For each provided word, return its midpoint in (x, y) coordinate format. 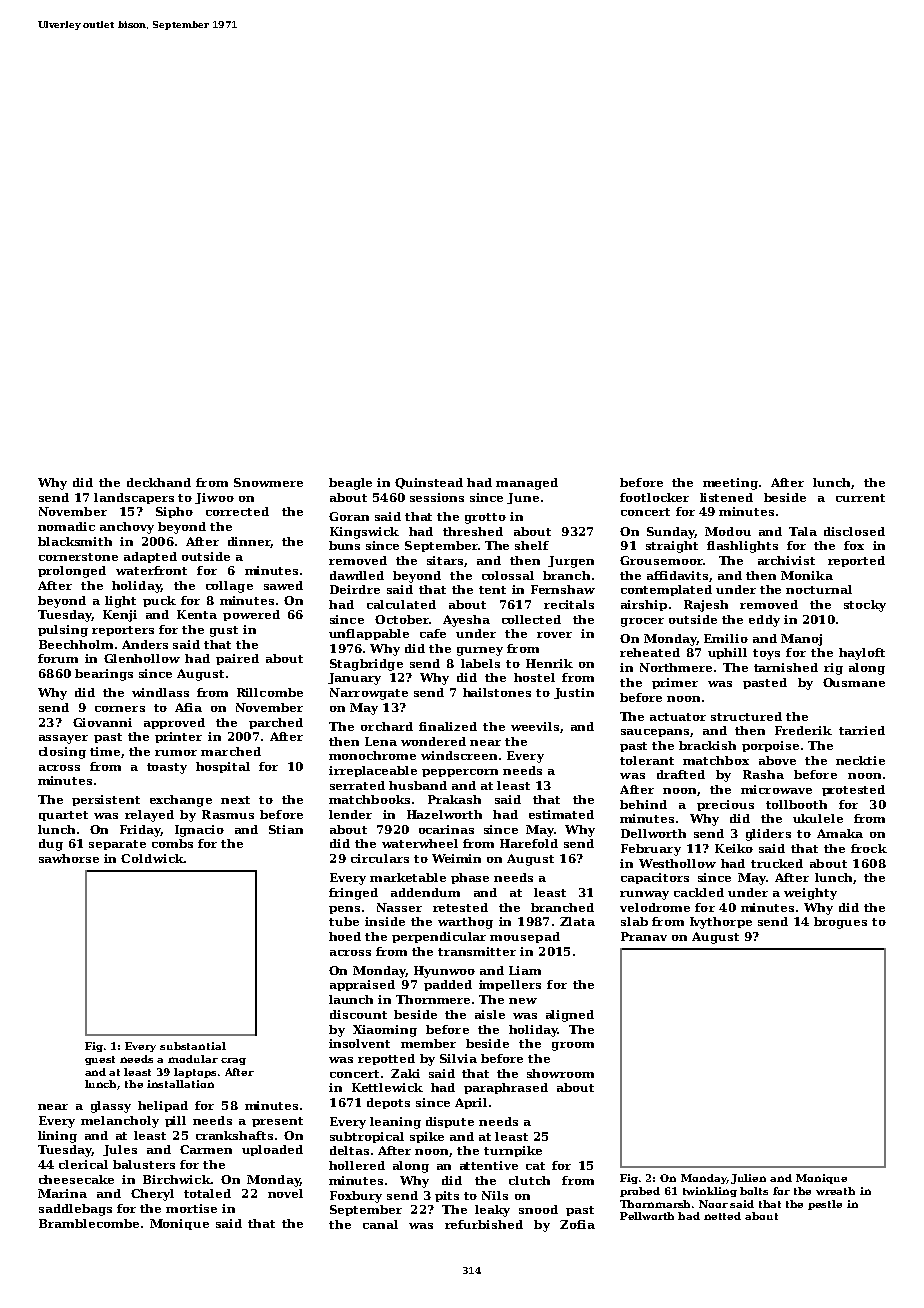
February (651, 850)
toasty (167, 768)
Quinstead (429, 483)
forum (58, 658)
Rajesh (706, 606)
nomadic (66, 526)
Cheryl (152, 1195)
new (523, 1001)
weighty (810, 894)
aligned (570, 1016)
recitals (569, 604)
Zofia (577, 1224)
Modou (728, 531)
